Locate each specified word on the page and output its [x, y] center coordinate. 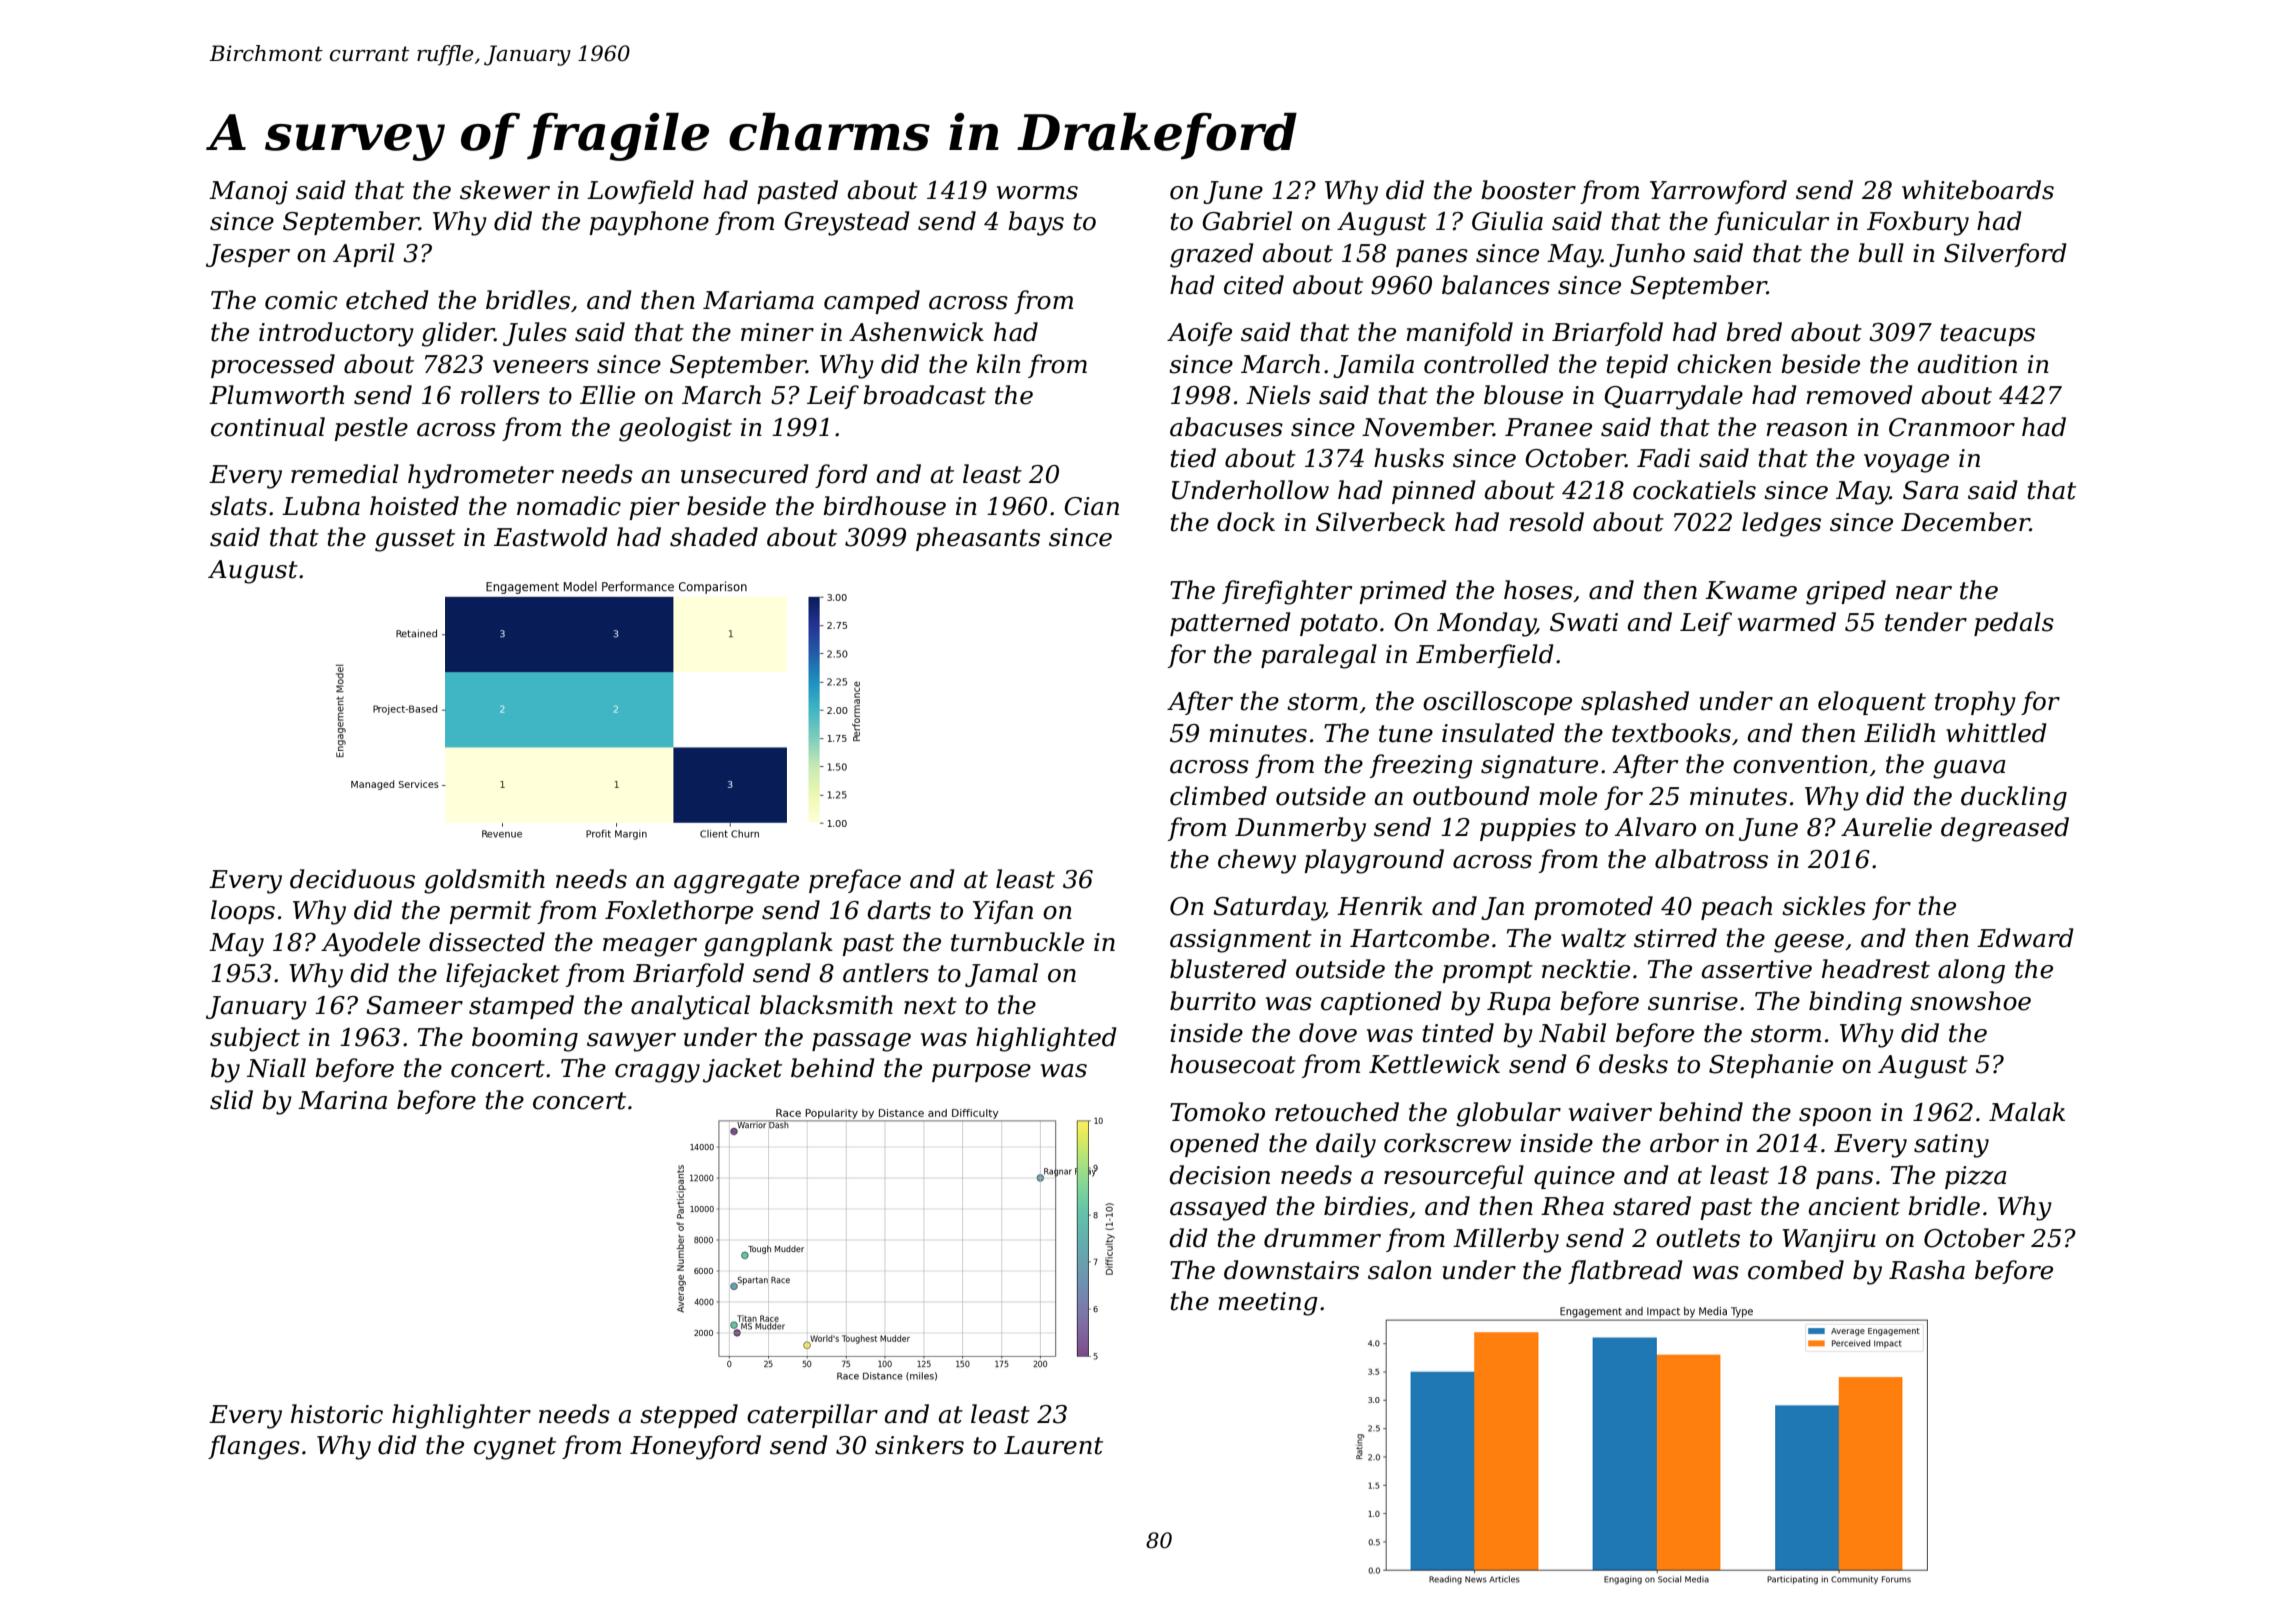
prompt [1487, 972]
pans [1844, 1180]
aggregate [736, 882]
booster [1528, 190]
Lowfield [640, 192]
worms [1037, 193]
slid [231, 1100]
